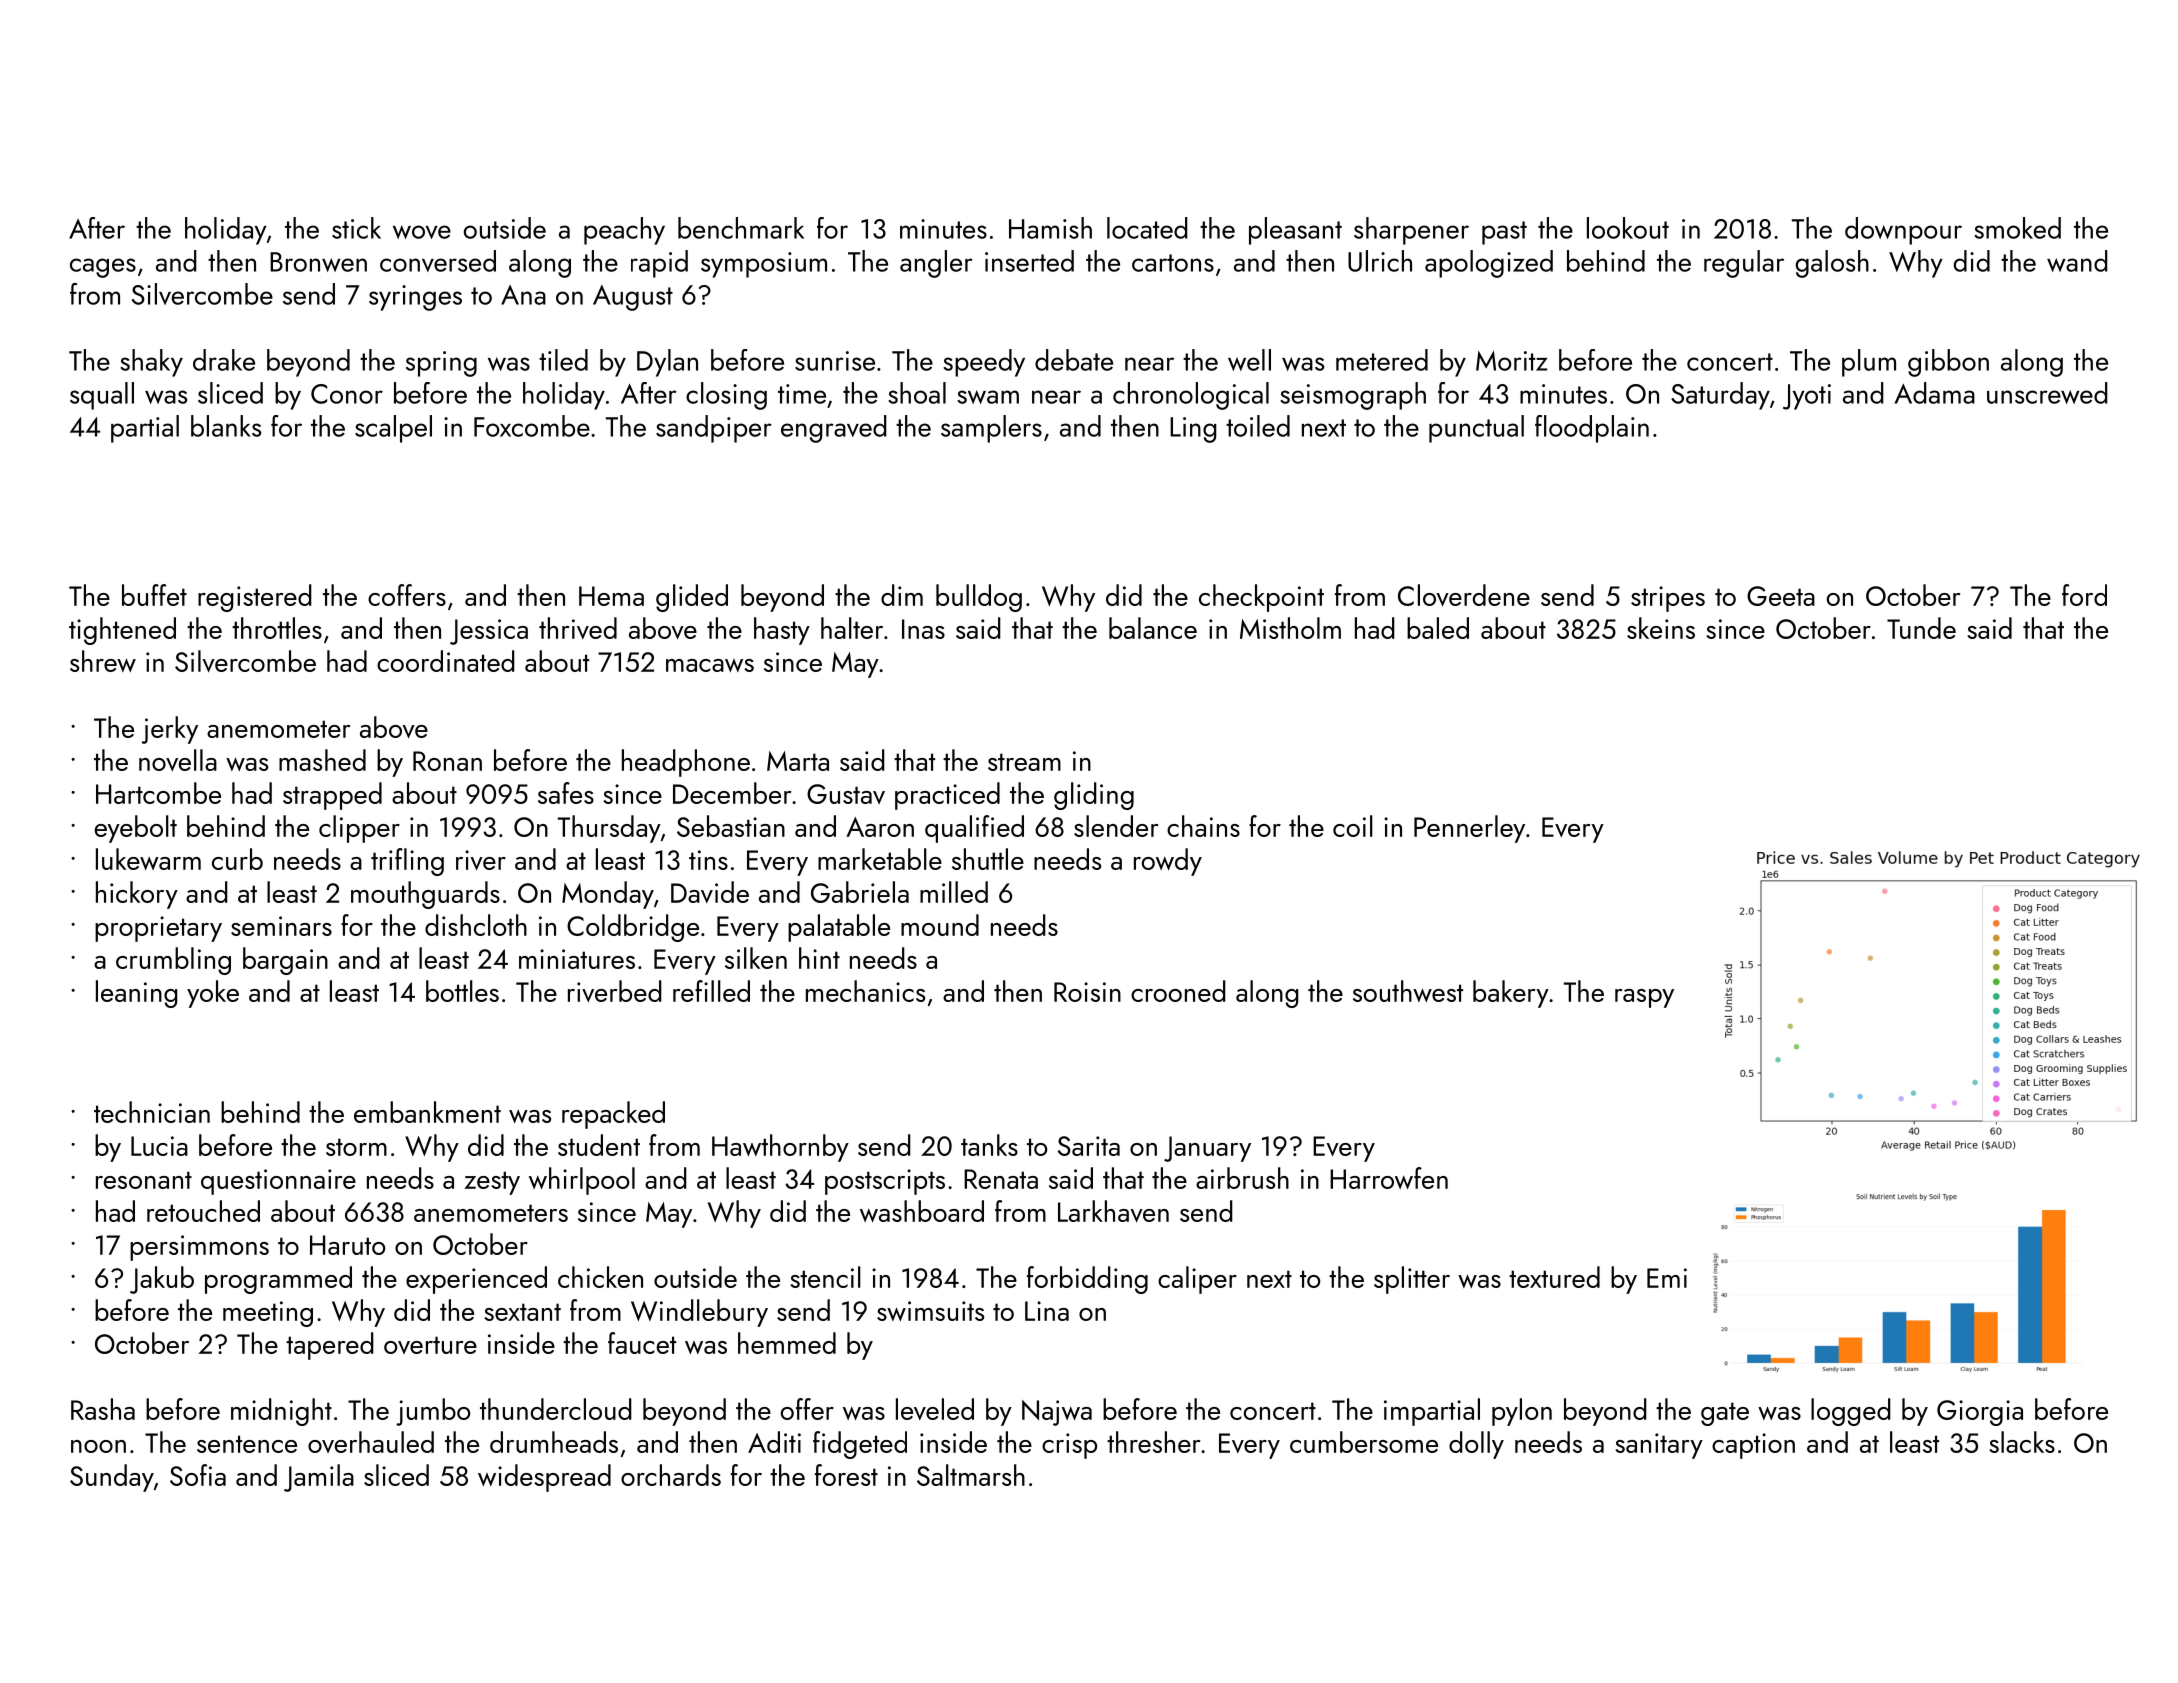 The image size is (2178, 1683). I want to click on Hamish, so click(1050, 228).
